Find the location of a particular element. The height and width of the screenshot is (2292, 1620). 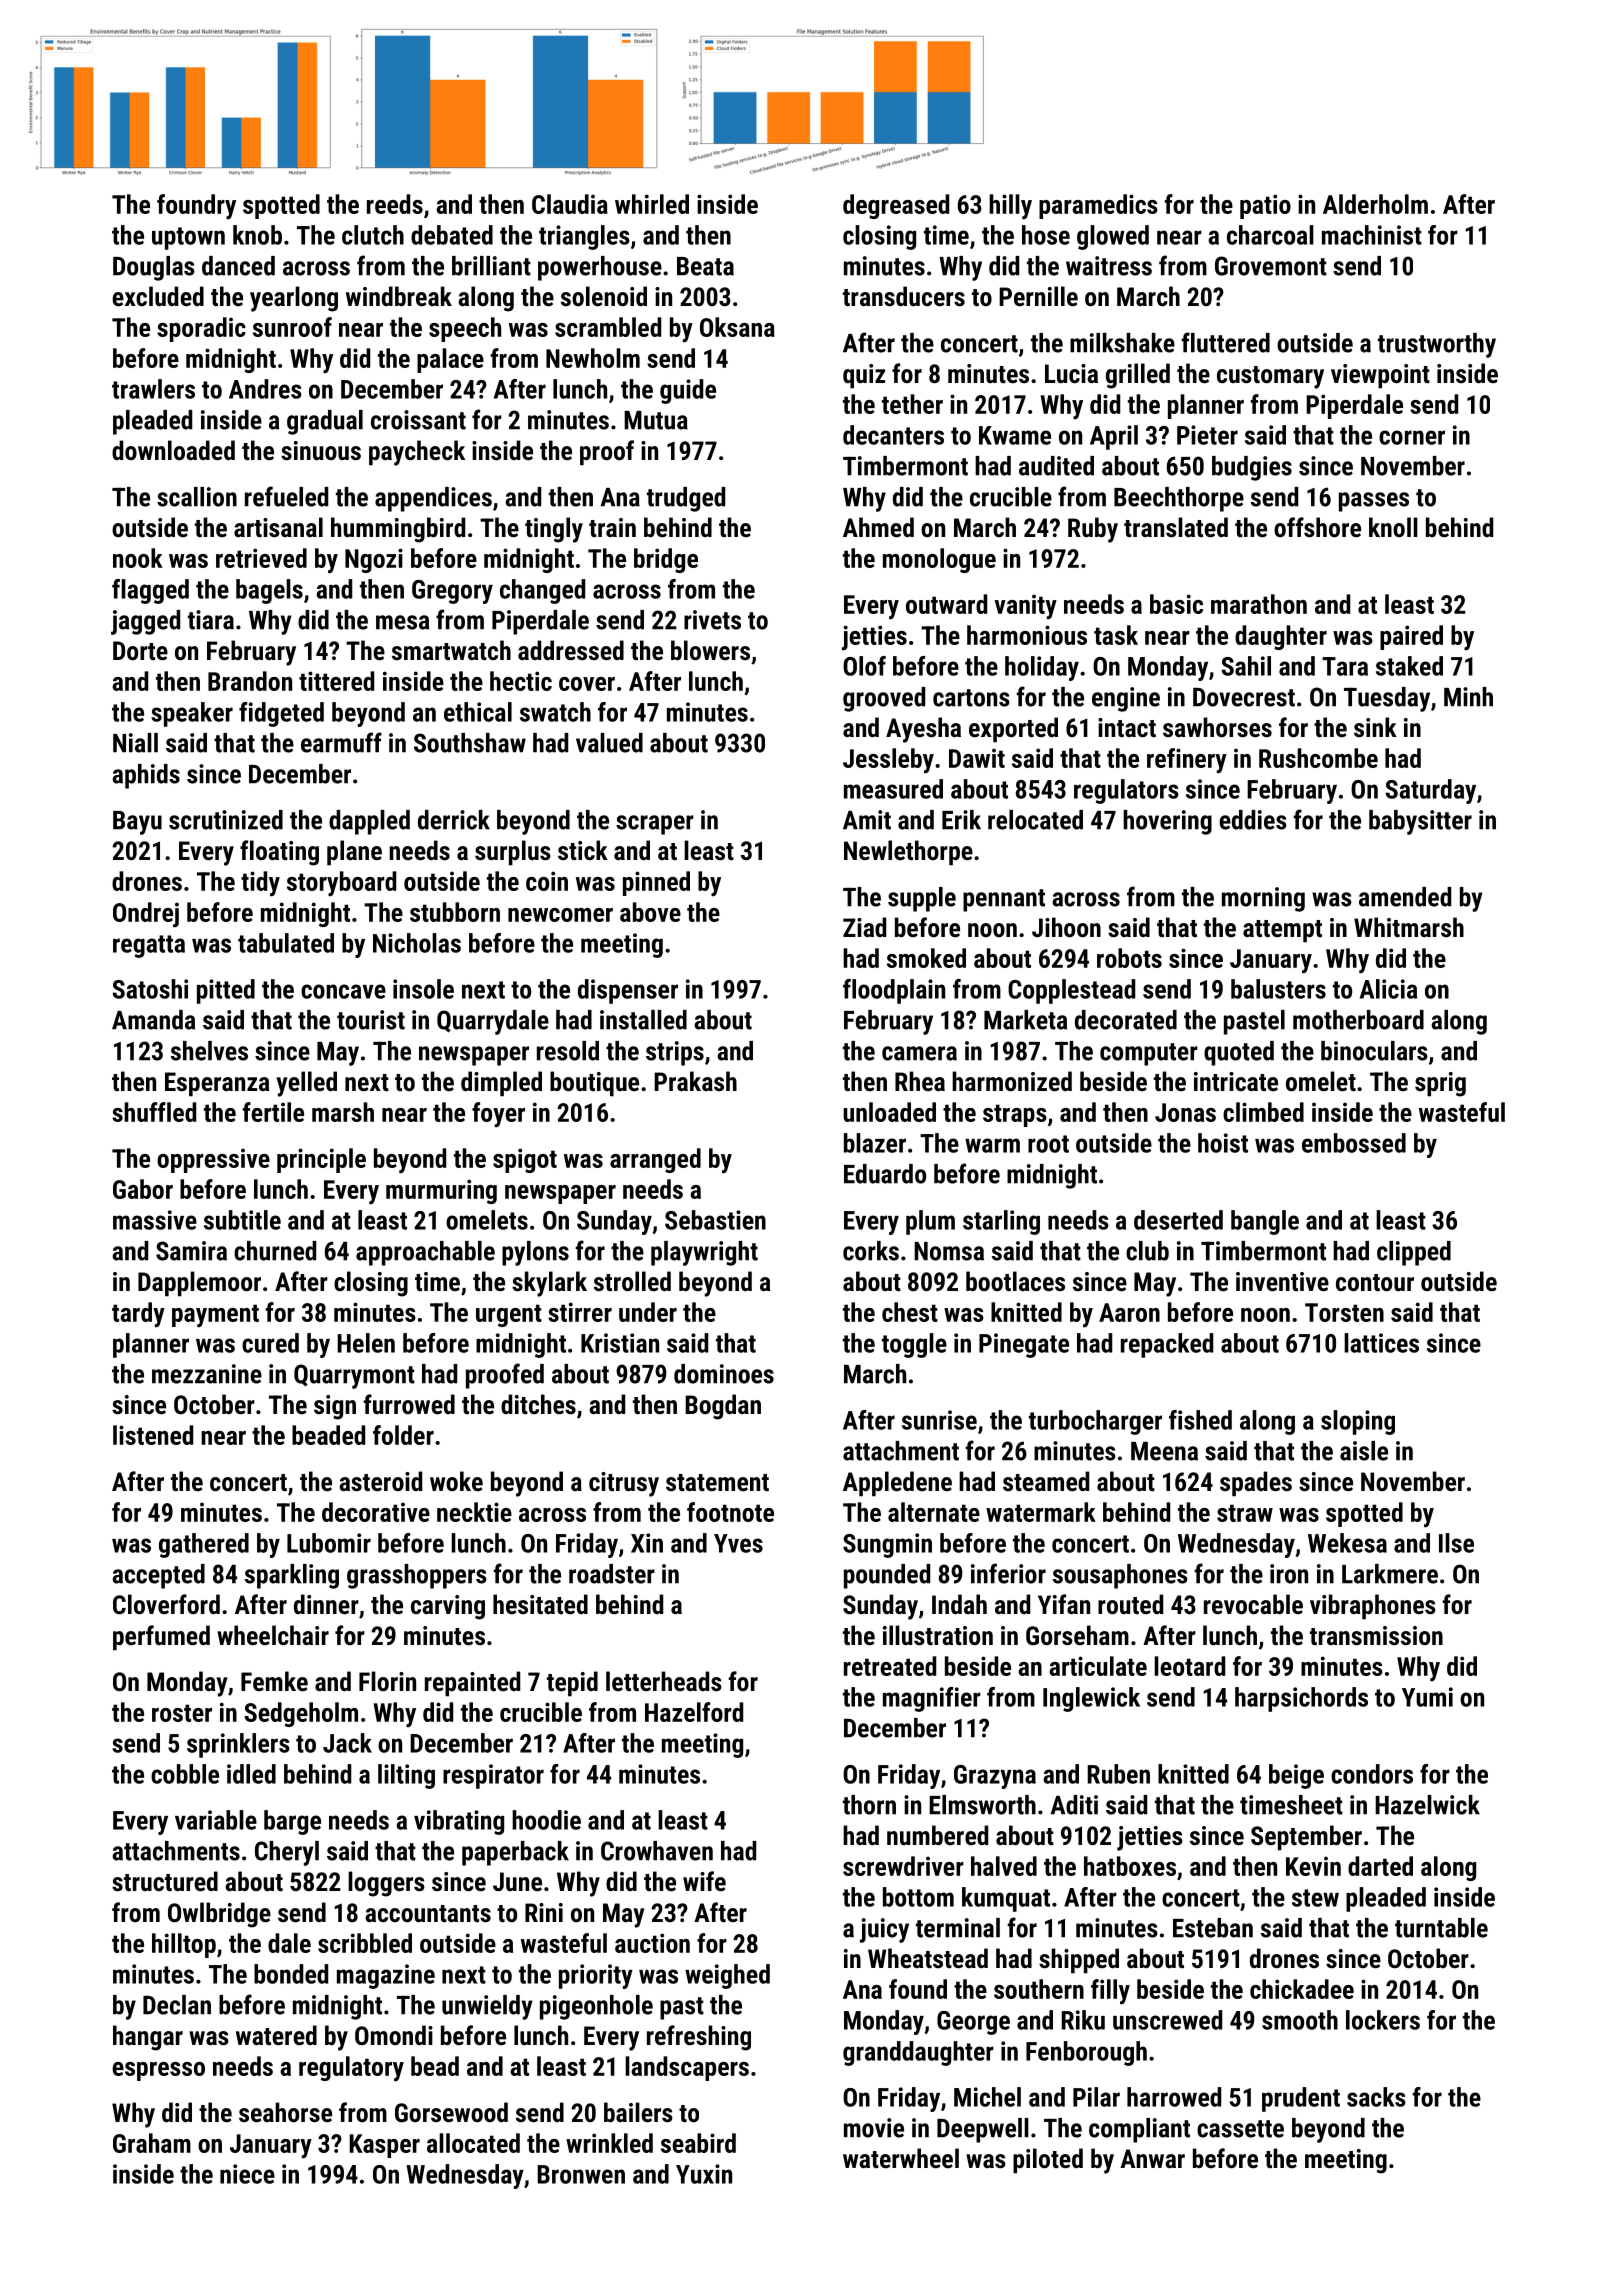

weighed is located at coordinates (727, 1976).
